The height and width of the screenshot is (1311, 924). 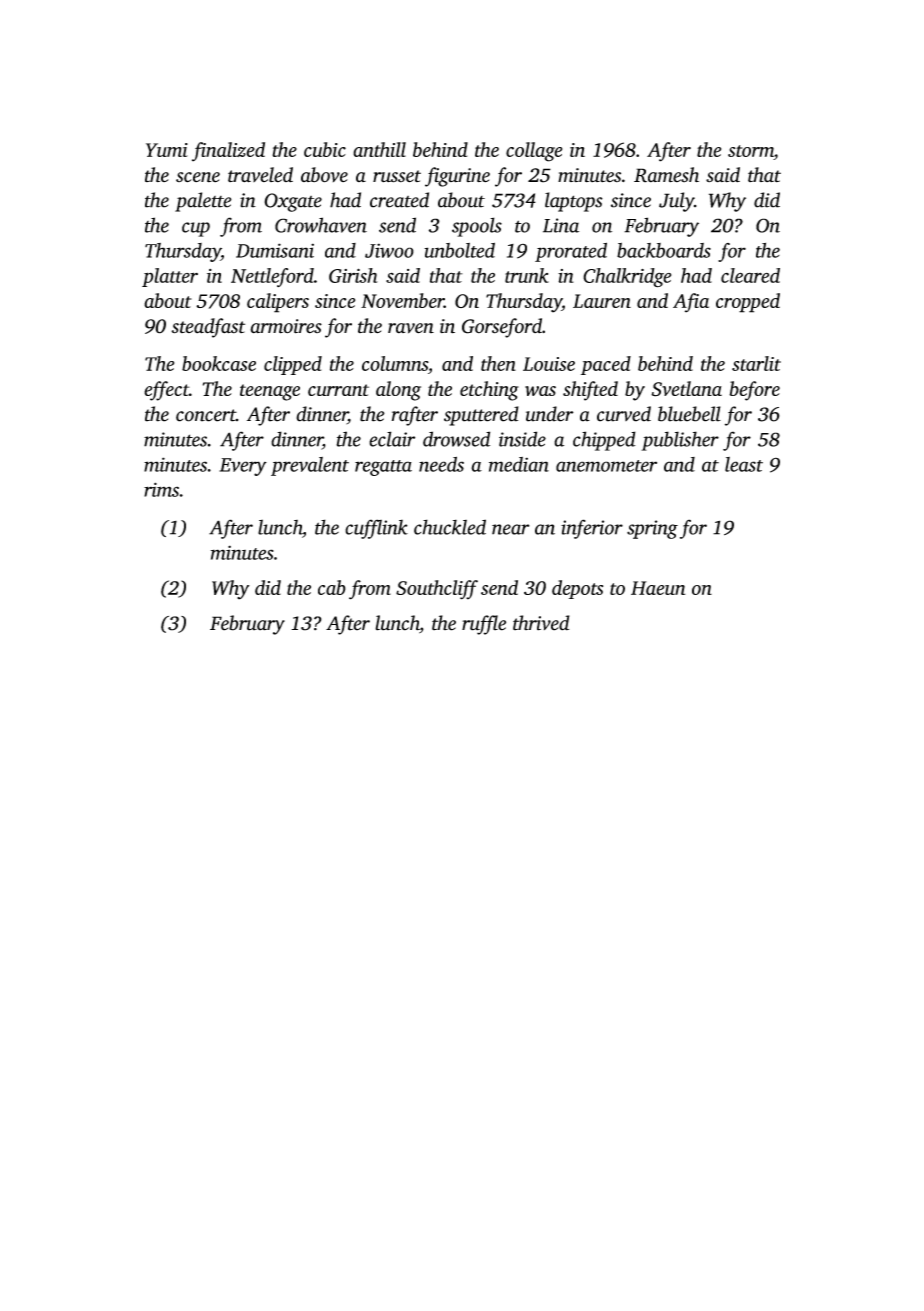 I want to click on palette, so click(x=203, y=202).
